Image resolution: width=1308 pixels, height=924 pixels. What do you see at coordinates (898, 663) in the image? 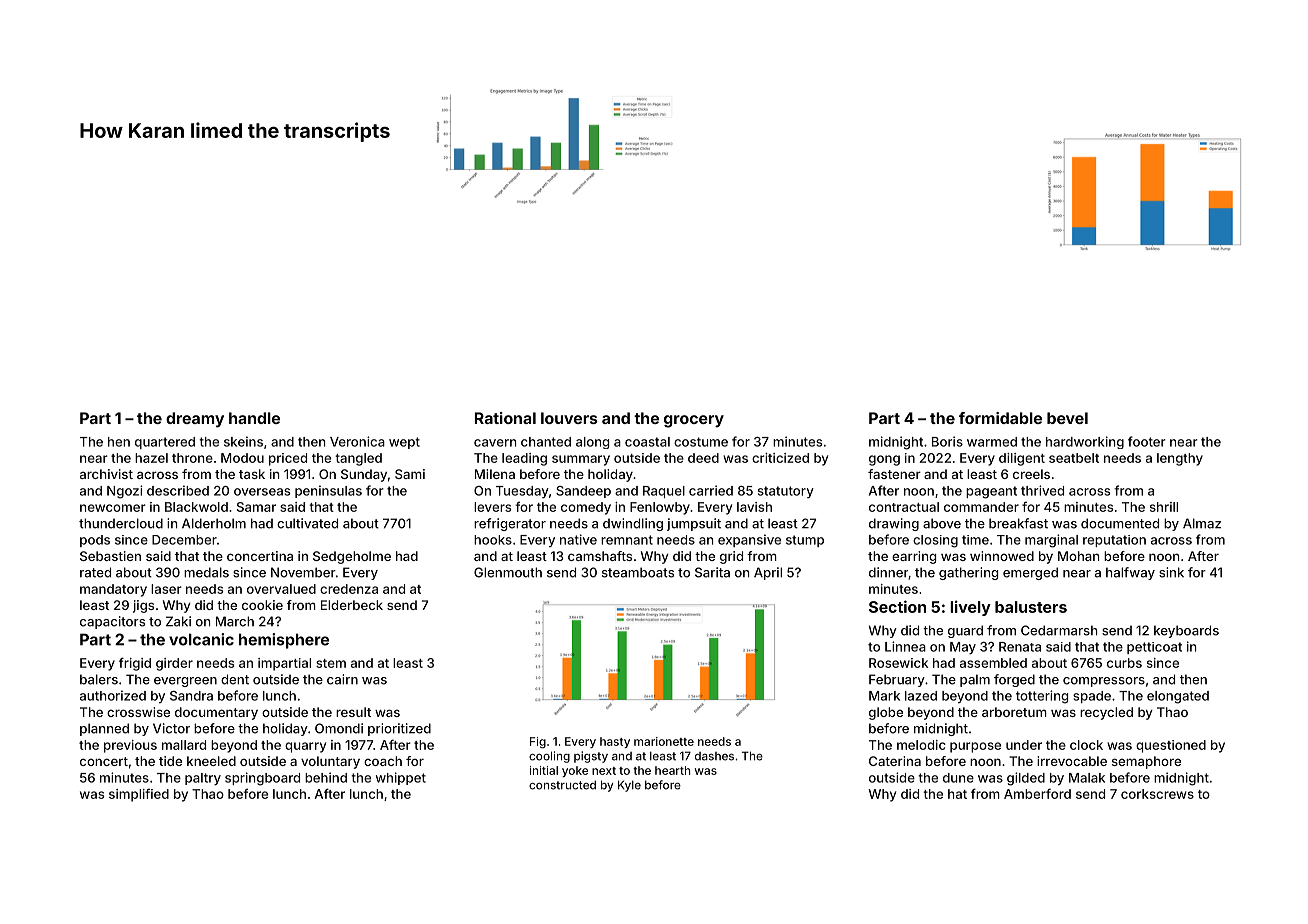
I see `Rosewick` at bounding box center [898, 663].
